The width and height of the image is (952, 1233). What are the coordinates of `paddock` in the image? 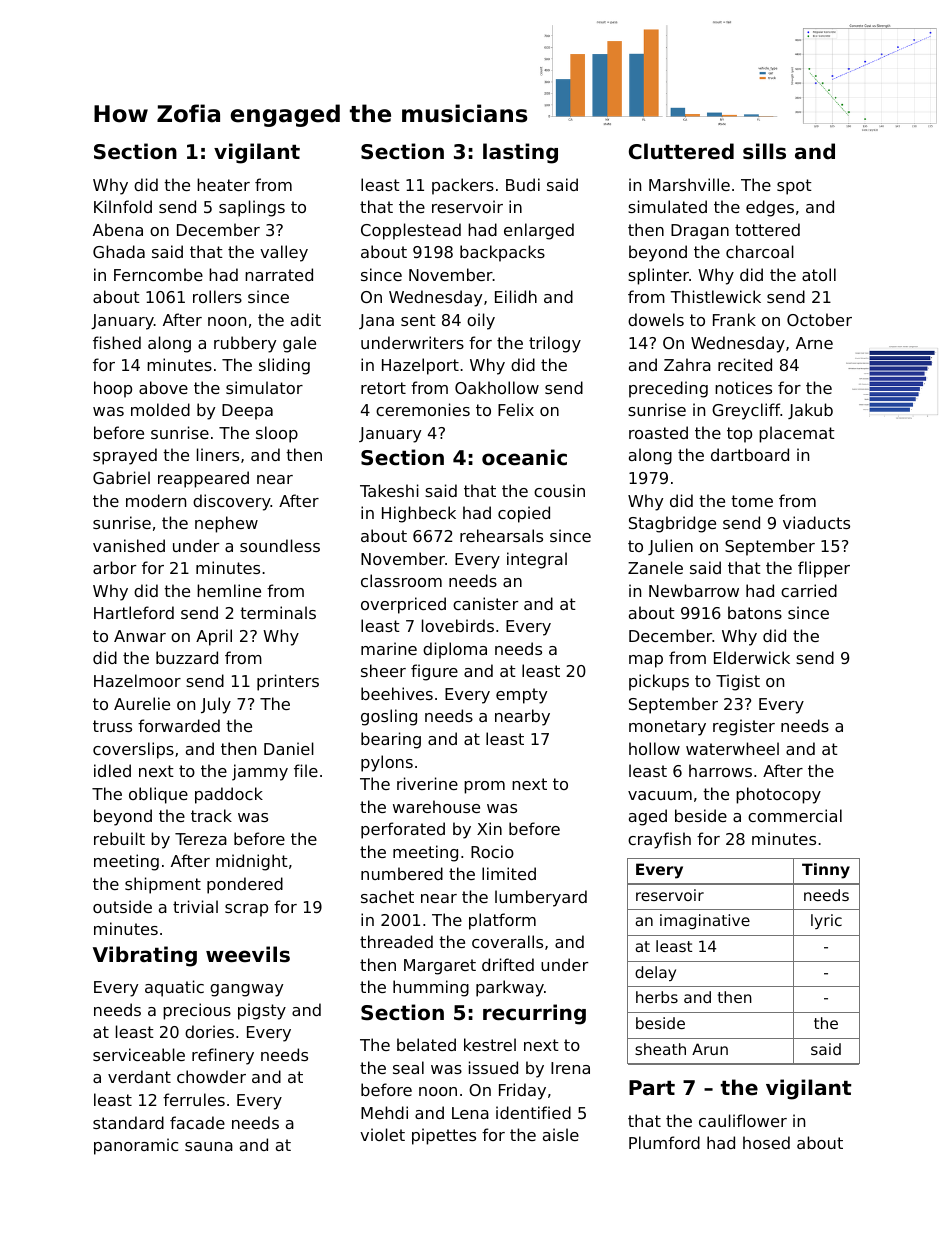 It's located at (229, 795).
